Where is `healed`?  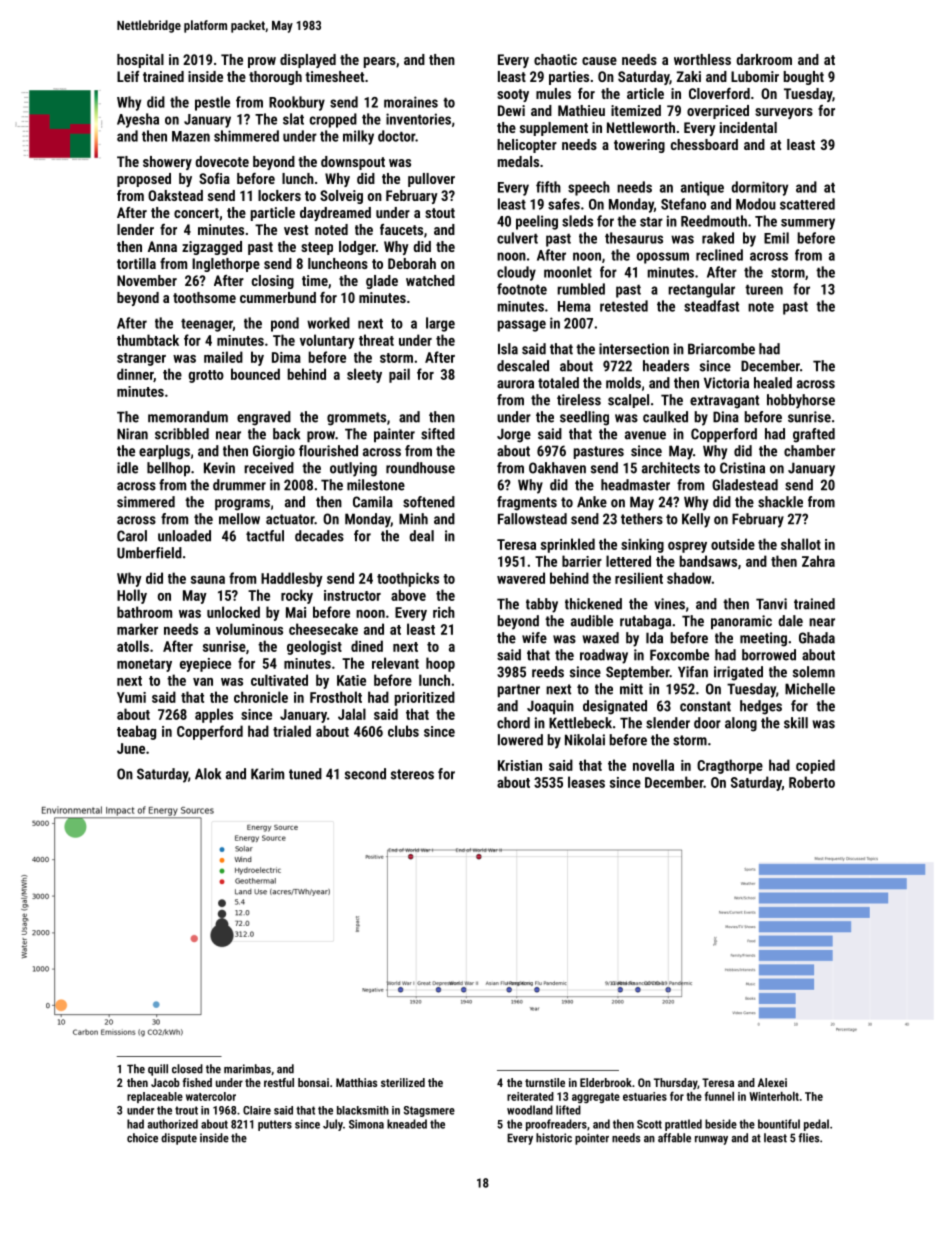 healed is located at coordinates (773, 383).
